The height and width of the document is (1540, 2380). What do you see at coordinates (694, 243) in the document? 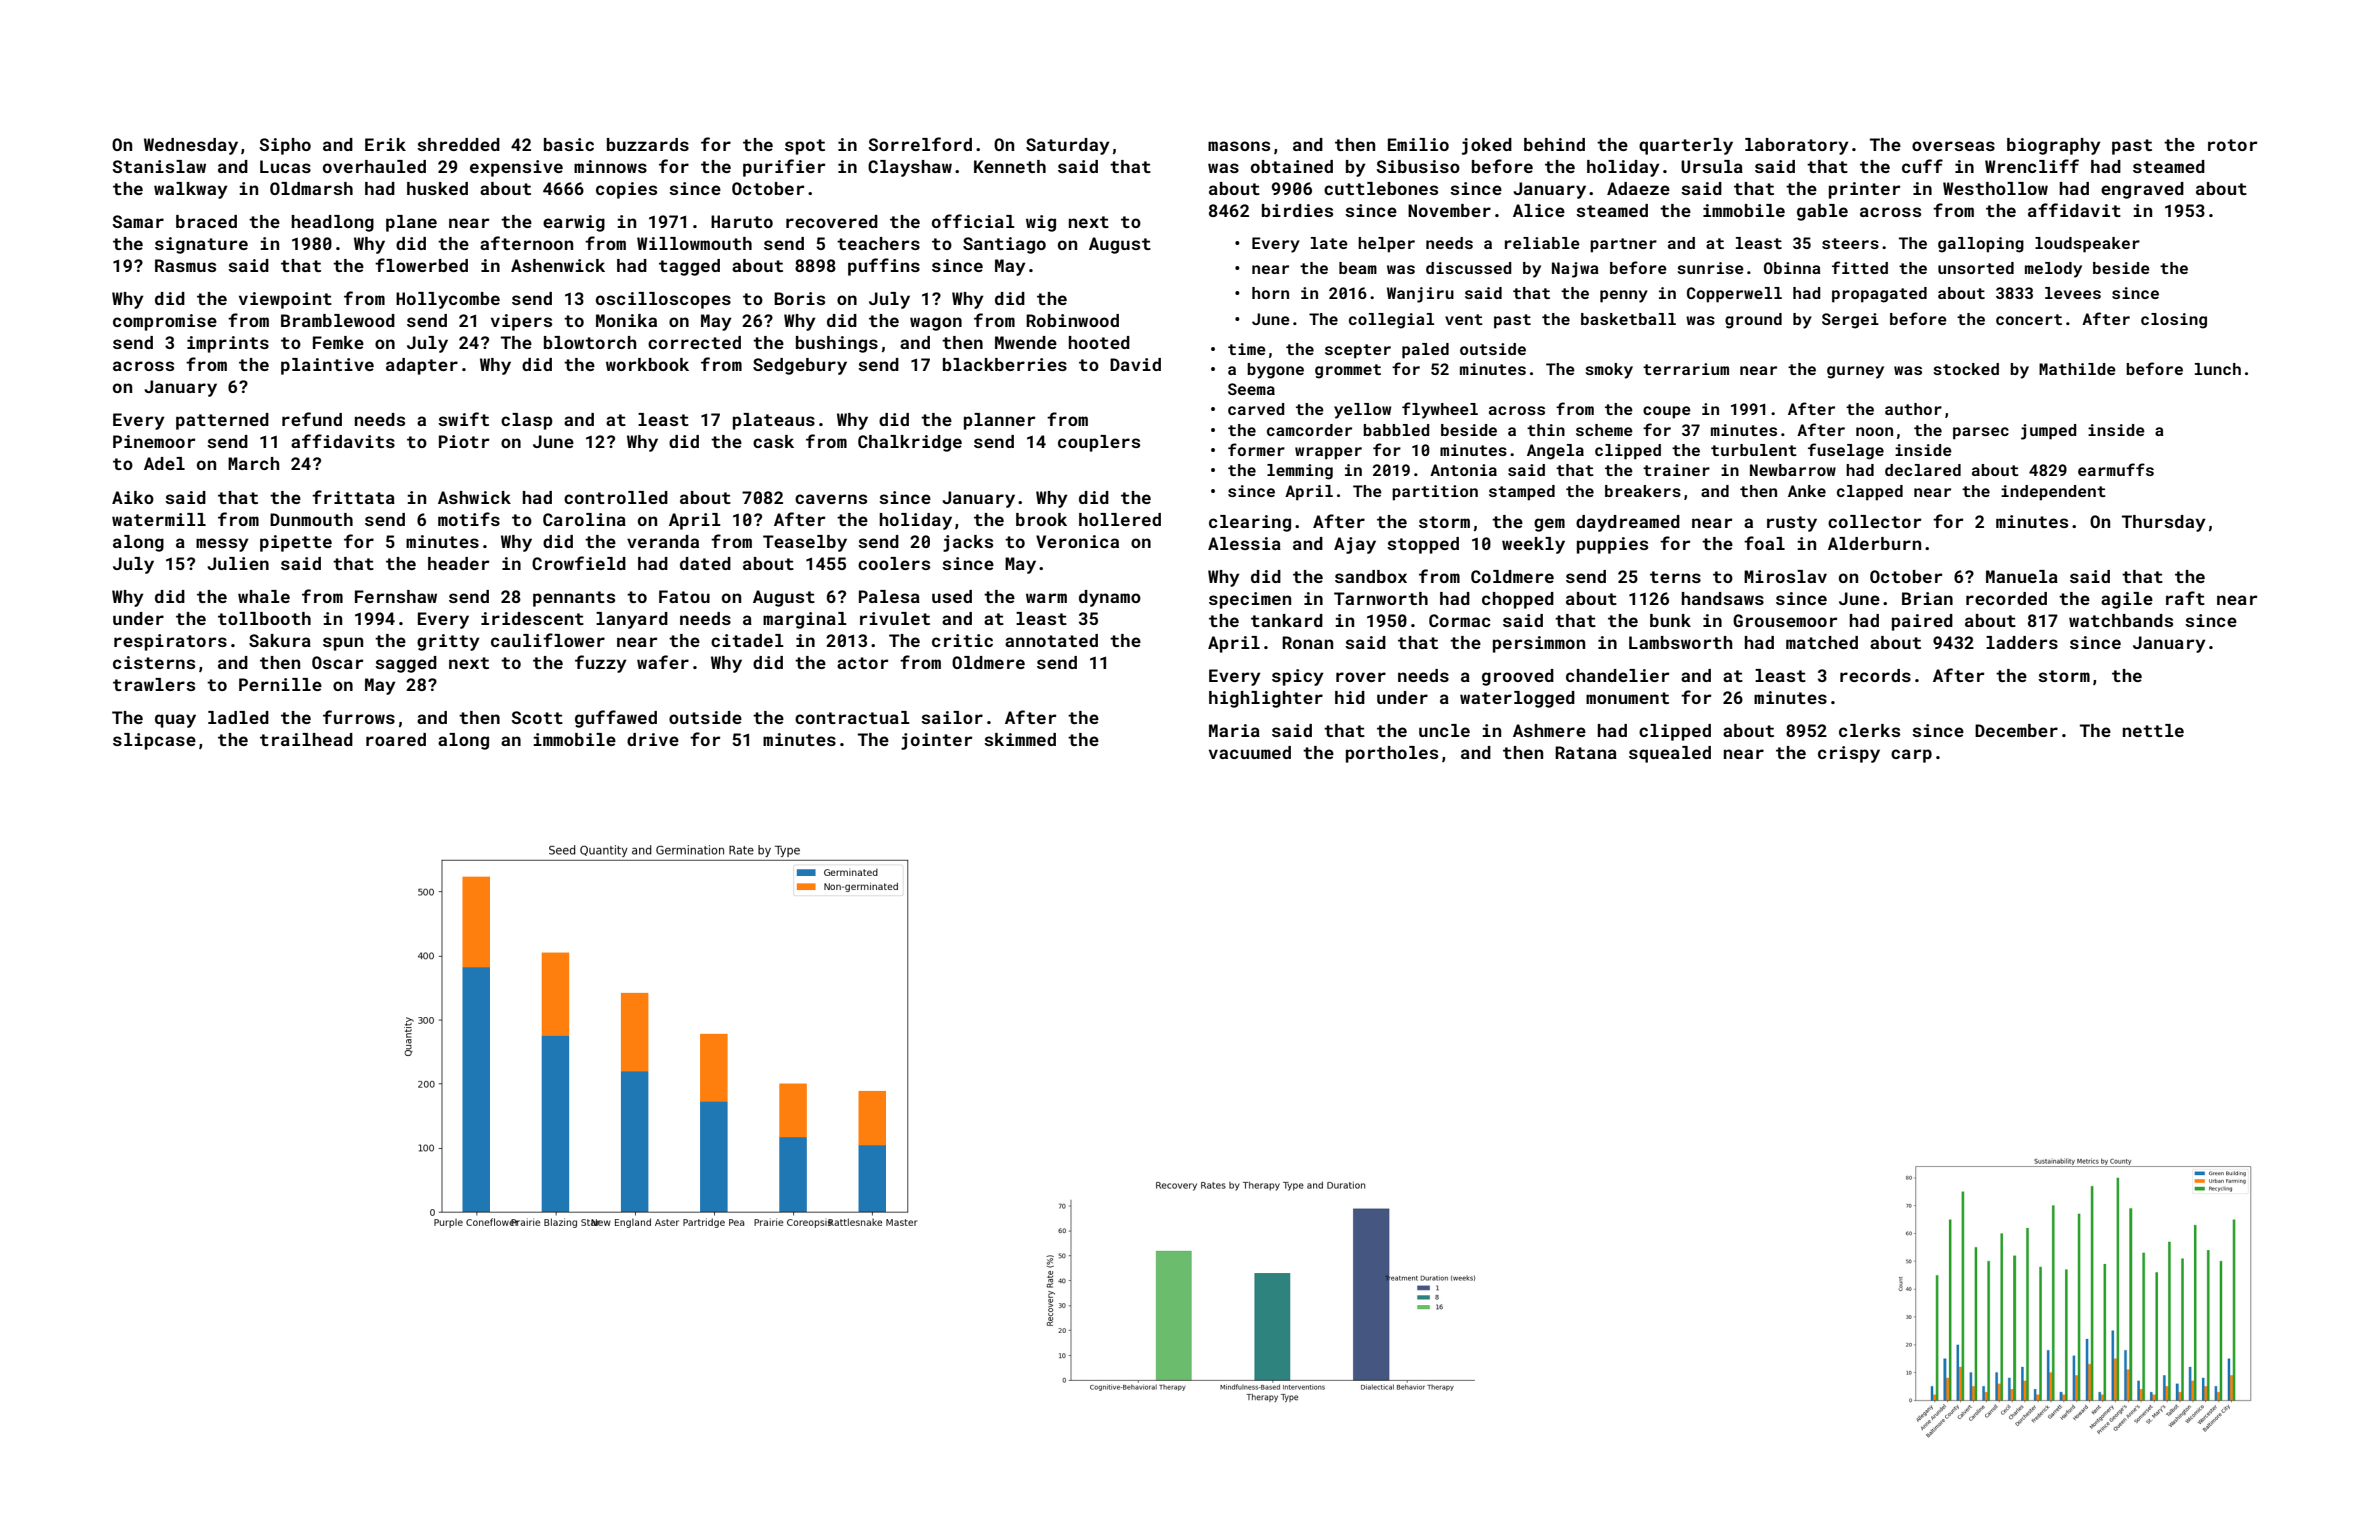
I see `Willowmouth` at bounding box center [694, 243].
